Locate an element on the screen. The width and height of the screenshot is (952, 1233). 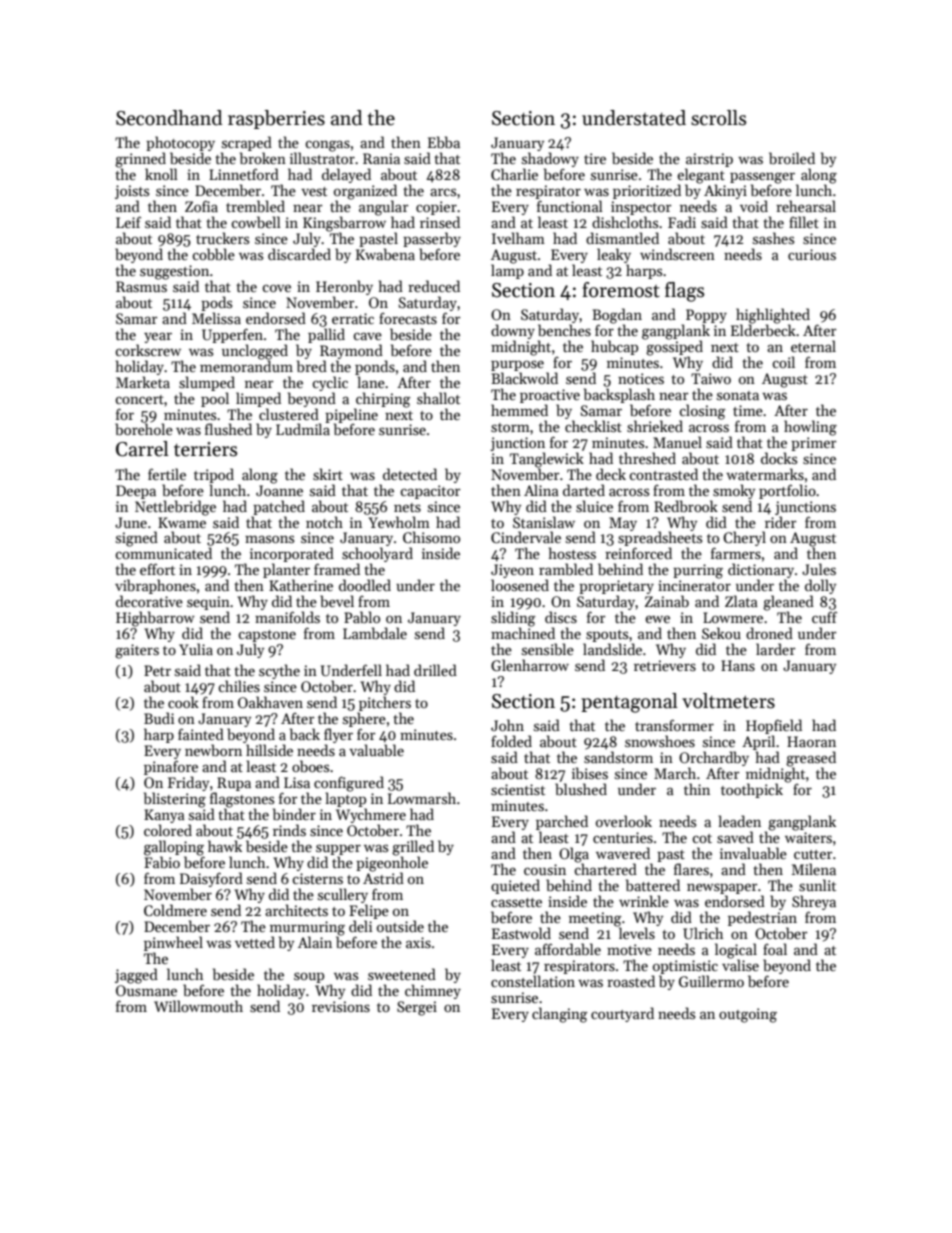
Lowmarsh is located at coordinates (422, 798).
